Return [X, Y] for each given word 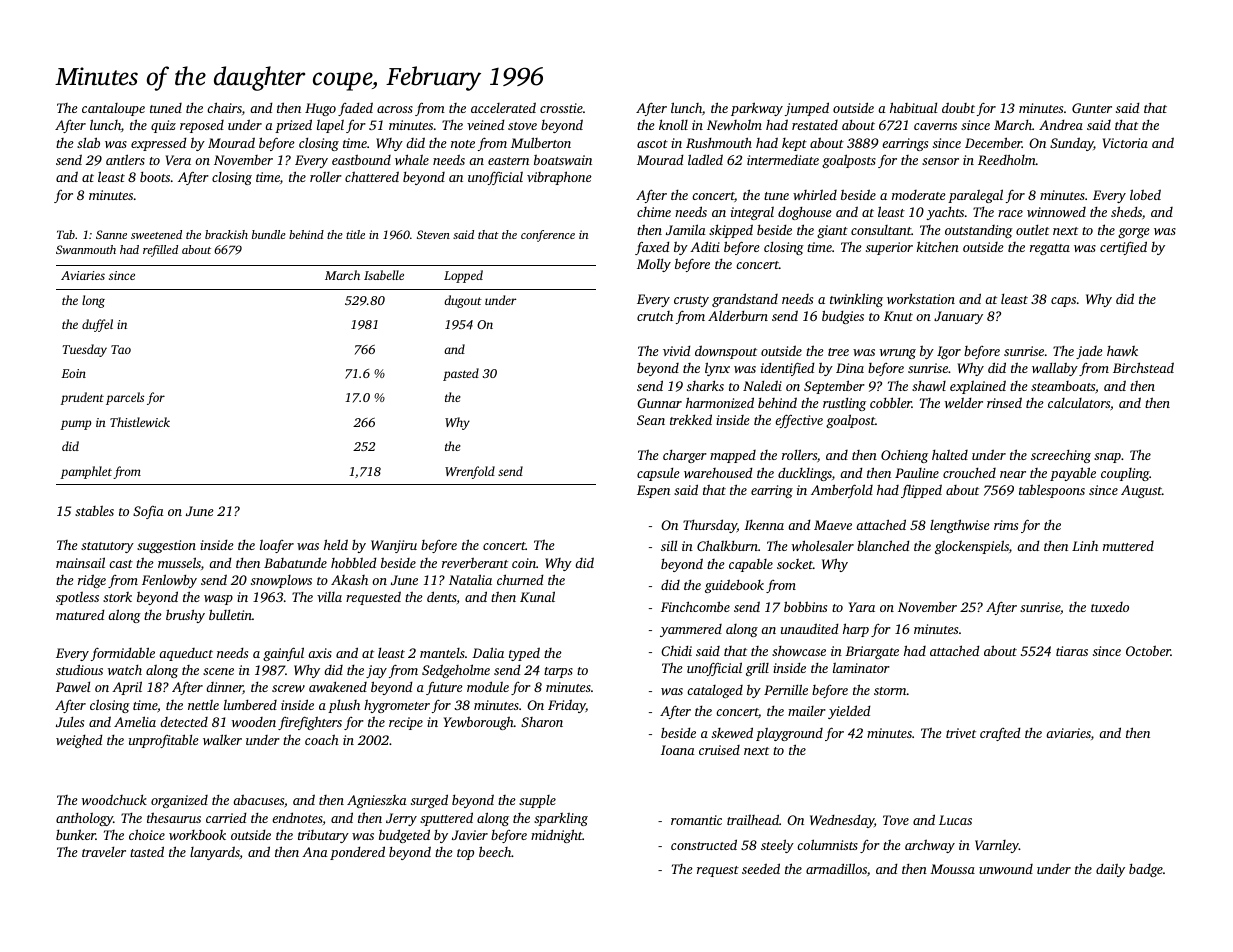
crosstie [561, 108]
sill [669, 545]
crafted [1000, 734]
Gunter [1092, 108]
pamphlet [86, 472]
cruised [719, 750]
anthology [84, 819]
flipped [921, 491]
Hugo [320, 109]
